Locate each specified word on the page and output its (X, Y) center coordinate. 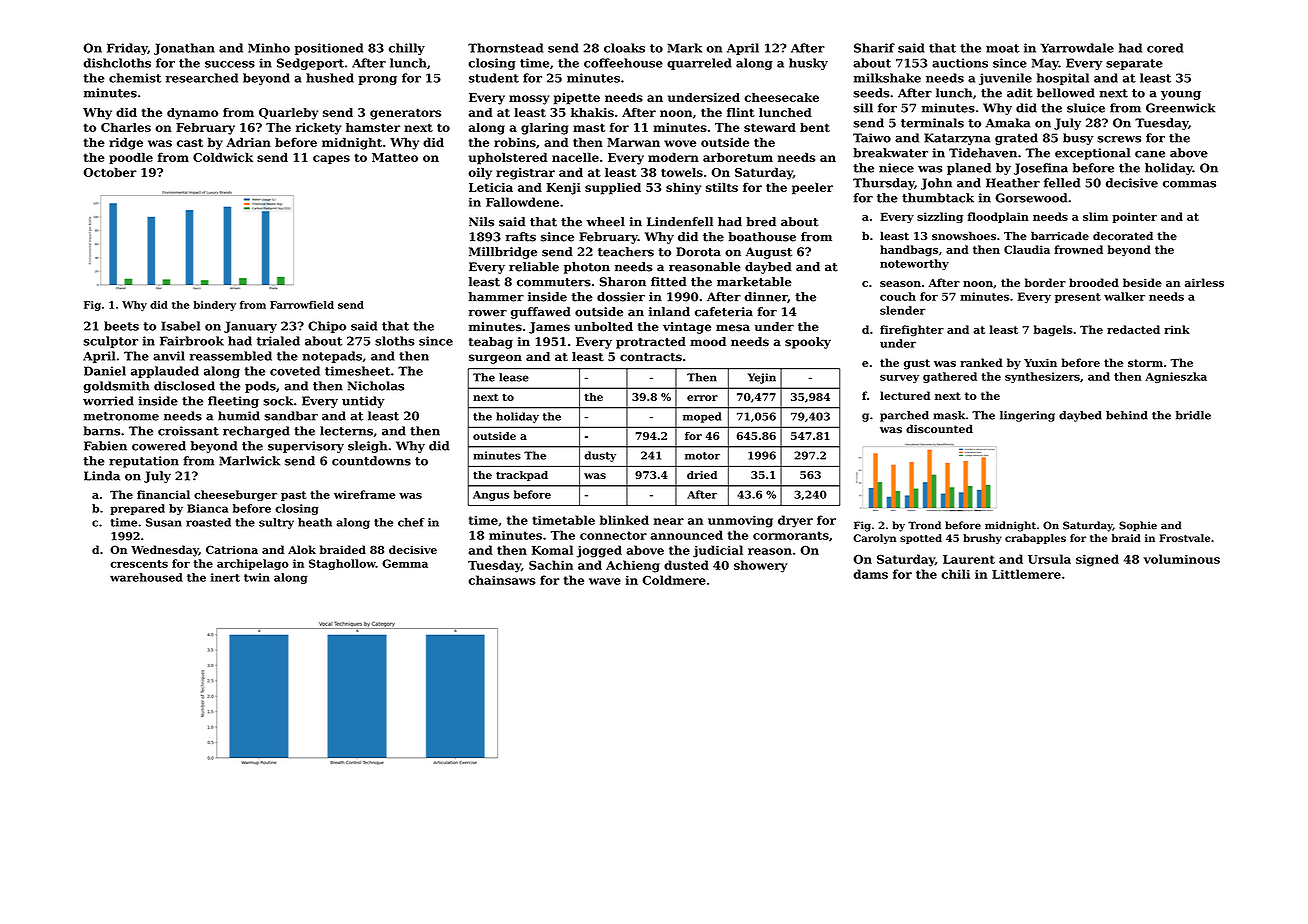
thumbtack (938, 198)
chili (955, 574)
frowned (1078, 249)
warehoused (146, 577)
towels (682, 172)
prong (377, 80)
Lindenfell (680, 222)
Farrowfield (302, 305)
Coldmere (674, 580)
